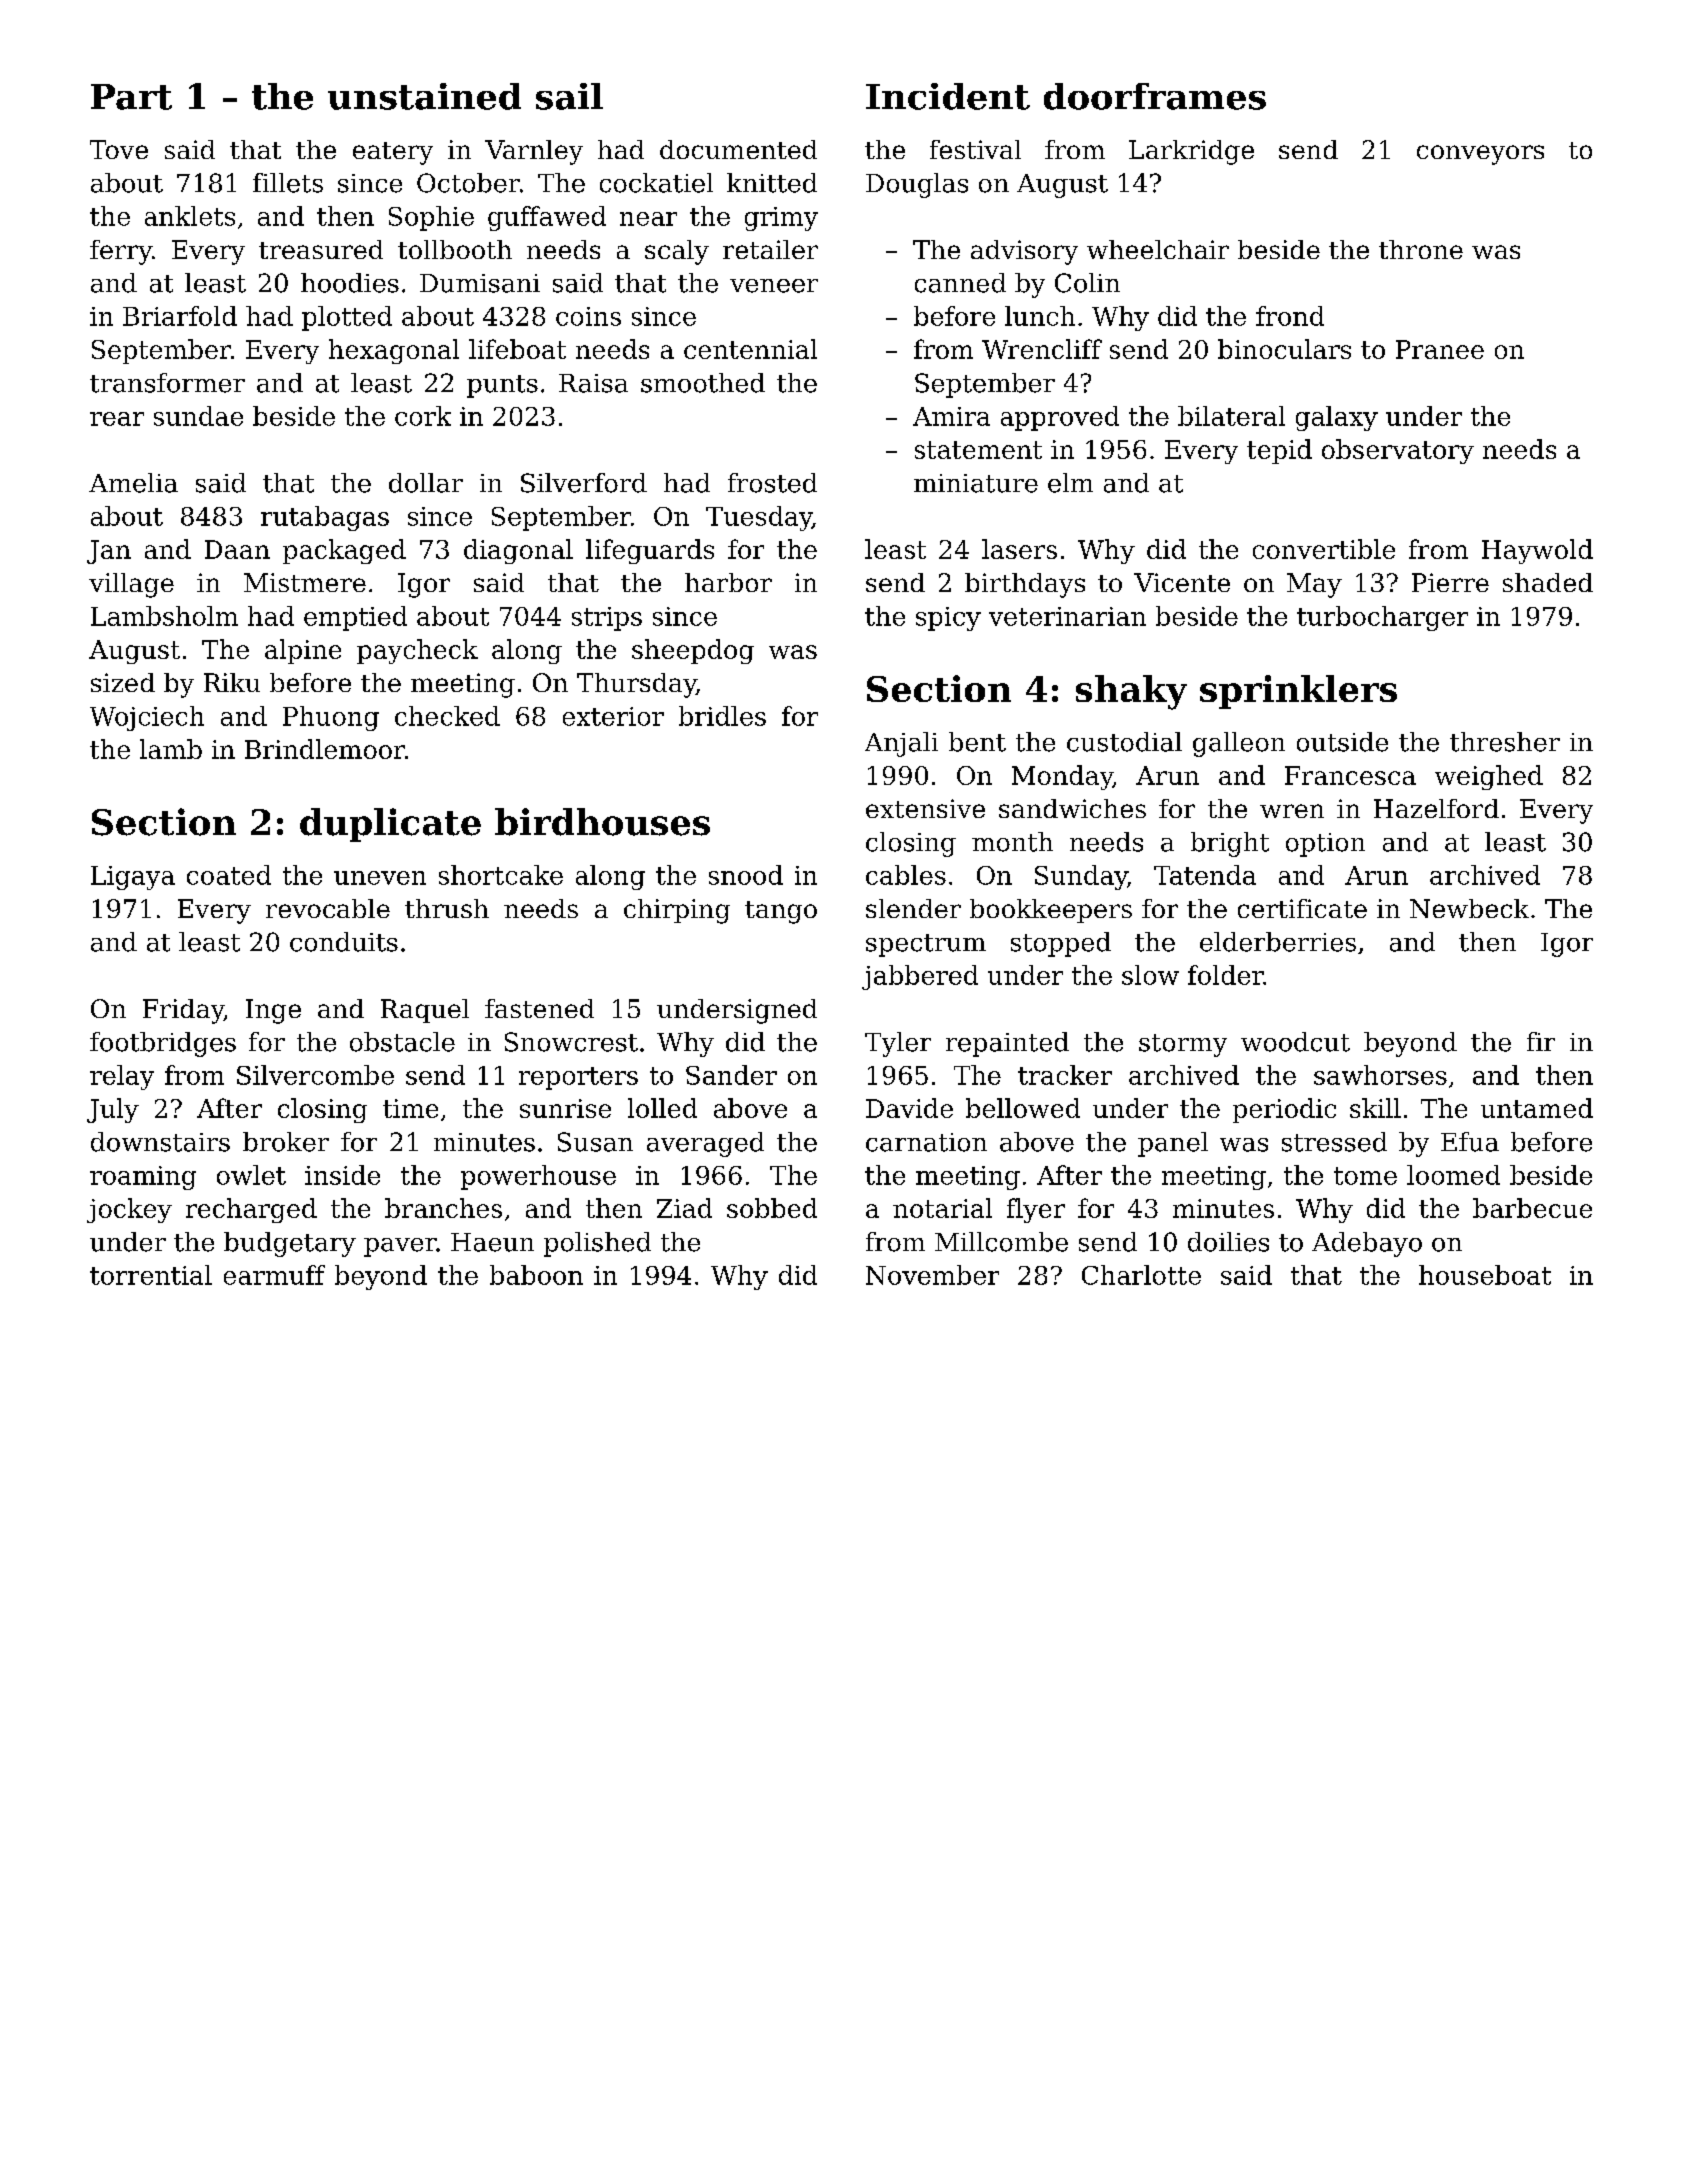 This document has width=1683, height=2178. What do you see at coordinates (1141, 1275) in the document?
I see `Charlotte` at bounding box center [1141, 1275].
